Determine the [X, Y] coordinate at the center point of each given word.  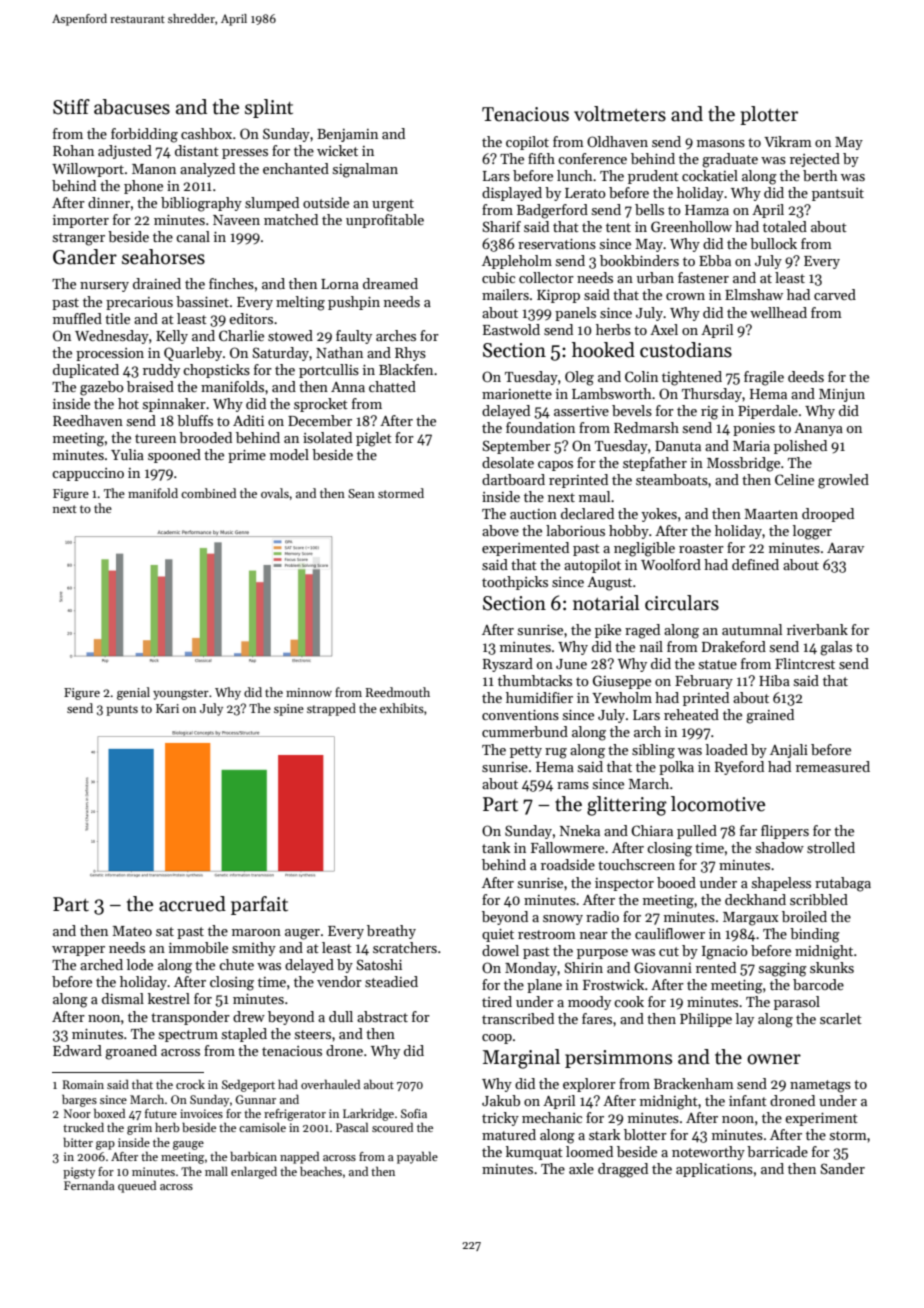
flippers [785, 832]
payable [417, 1157]
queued [137, 1186]
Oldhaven [617, 141]
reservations [557, 244]
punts [122, 710]
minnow [309, 692]
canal [193, 236]
